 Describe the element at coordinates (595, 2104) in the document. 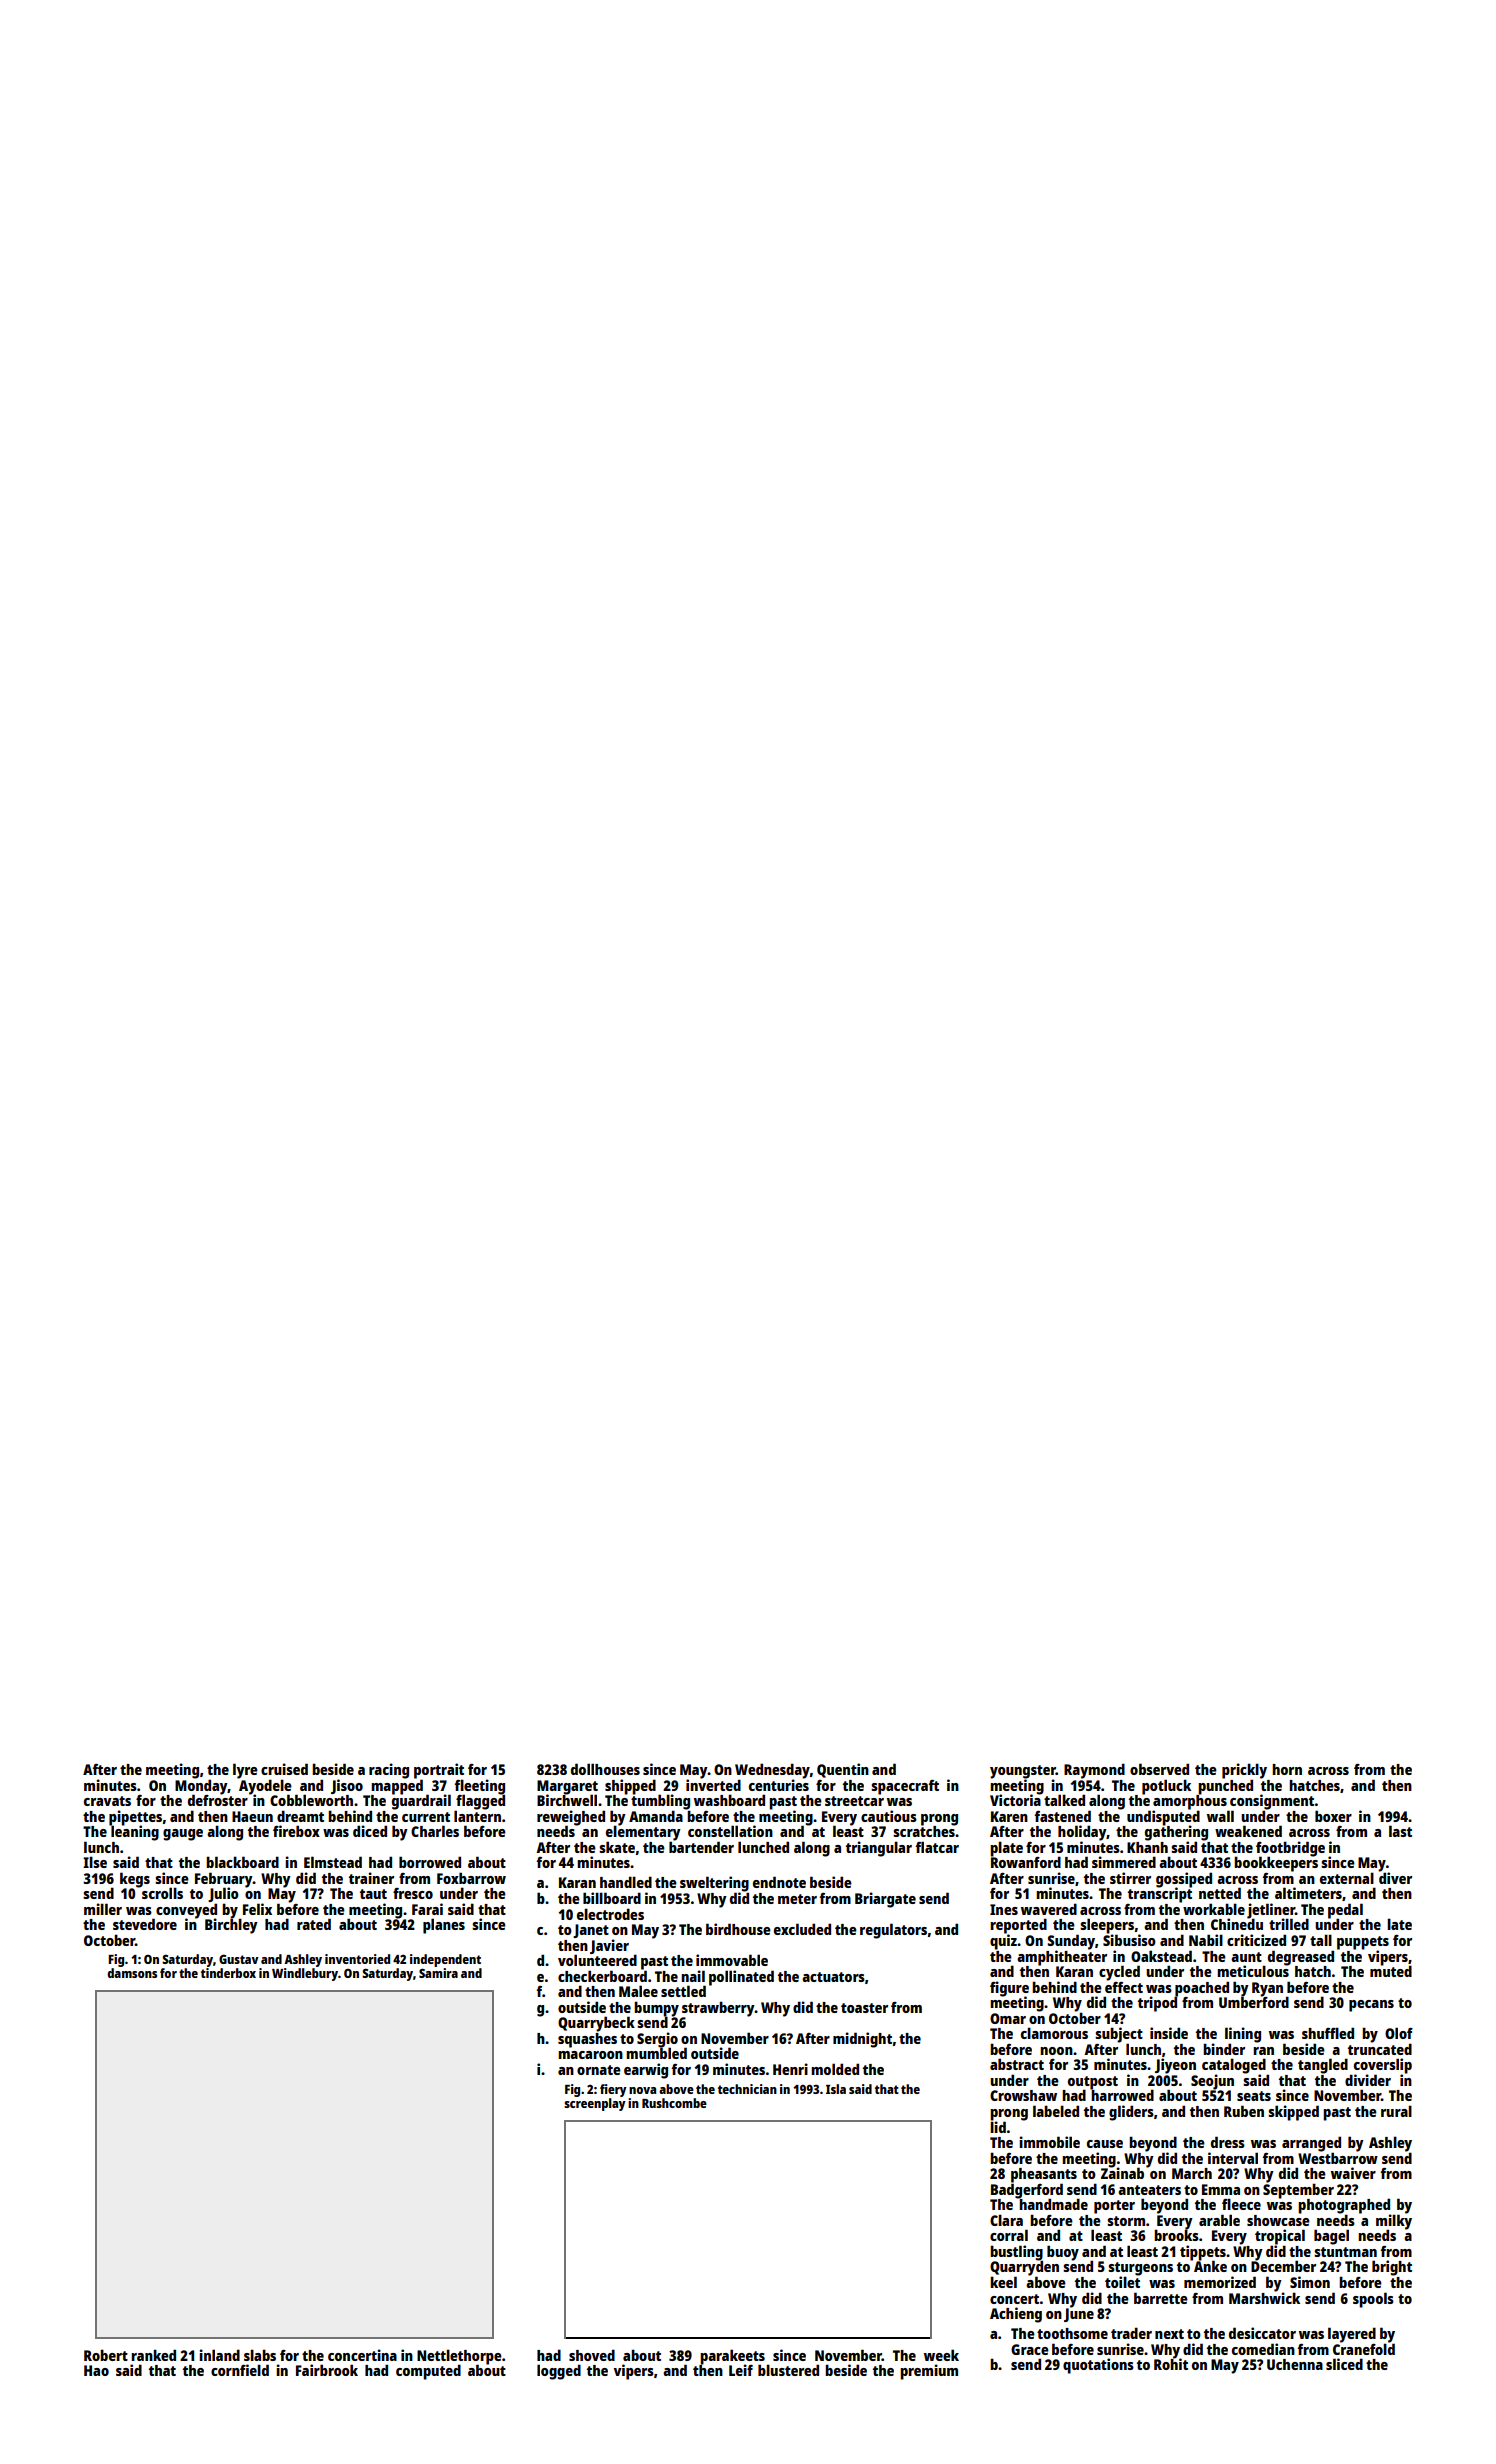

I see `screenplay` at that location.
